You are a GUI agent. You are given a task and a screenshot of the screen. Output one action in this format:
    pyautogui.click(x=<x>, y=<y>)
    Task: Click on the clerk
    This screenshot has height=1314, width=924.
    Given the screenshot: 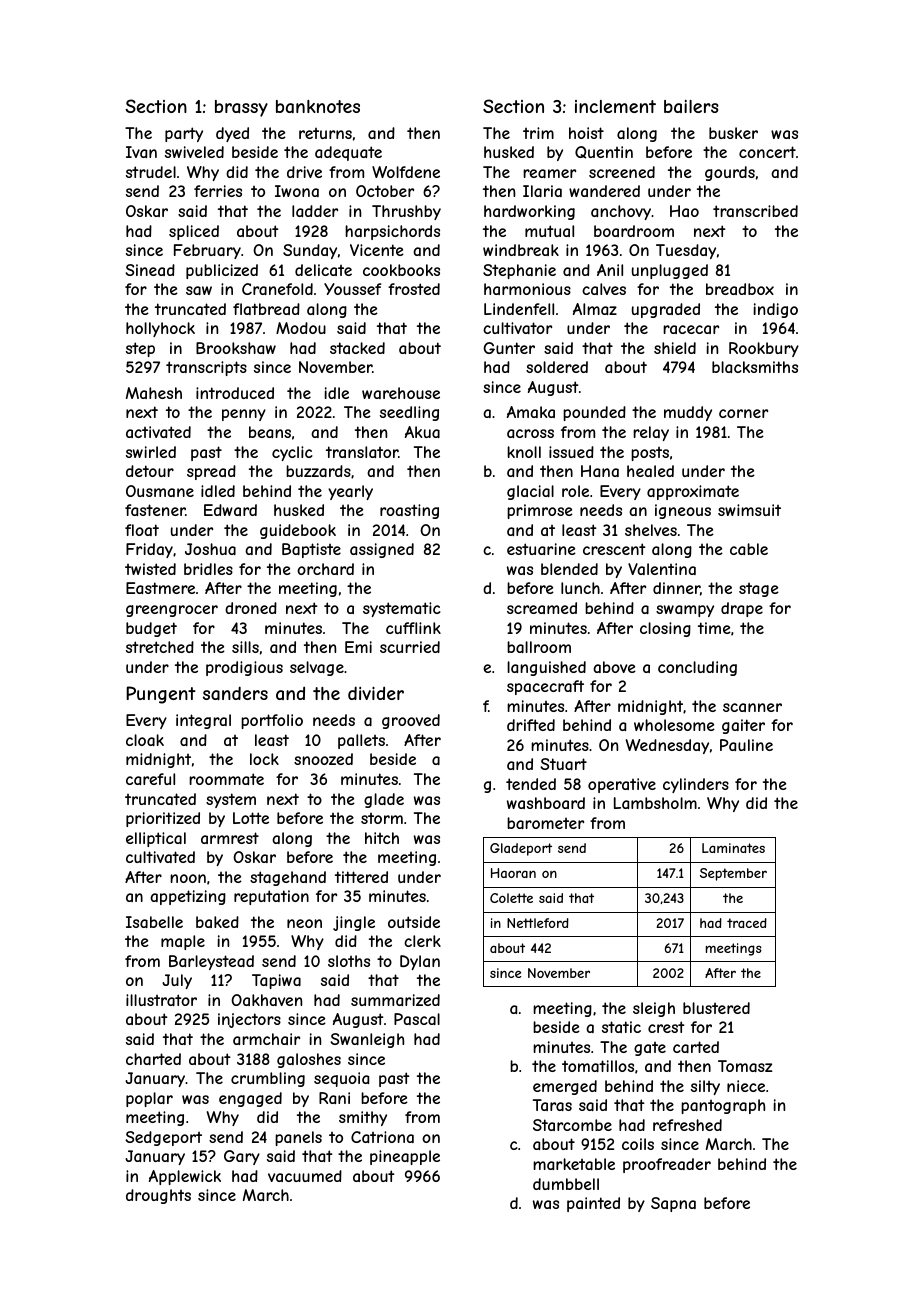 What is the action you would take?
    pyautogui.click(x=422, y=941)
